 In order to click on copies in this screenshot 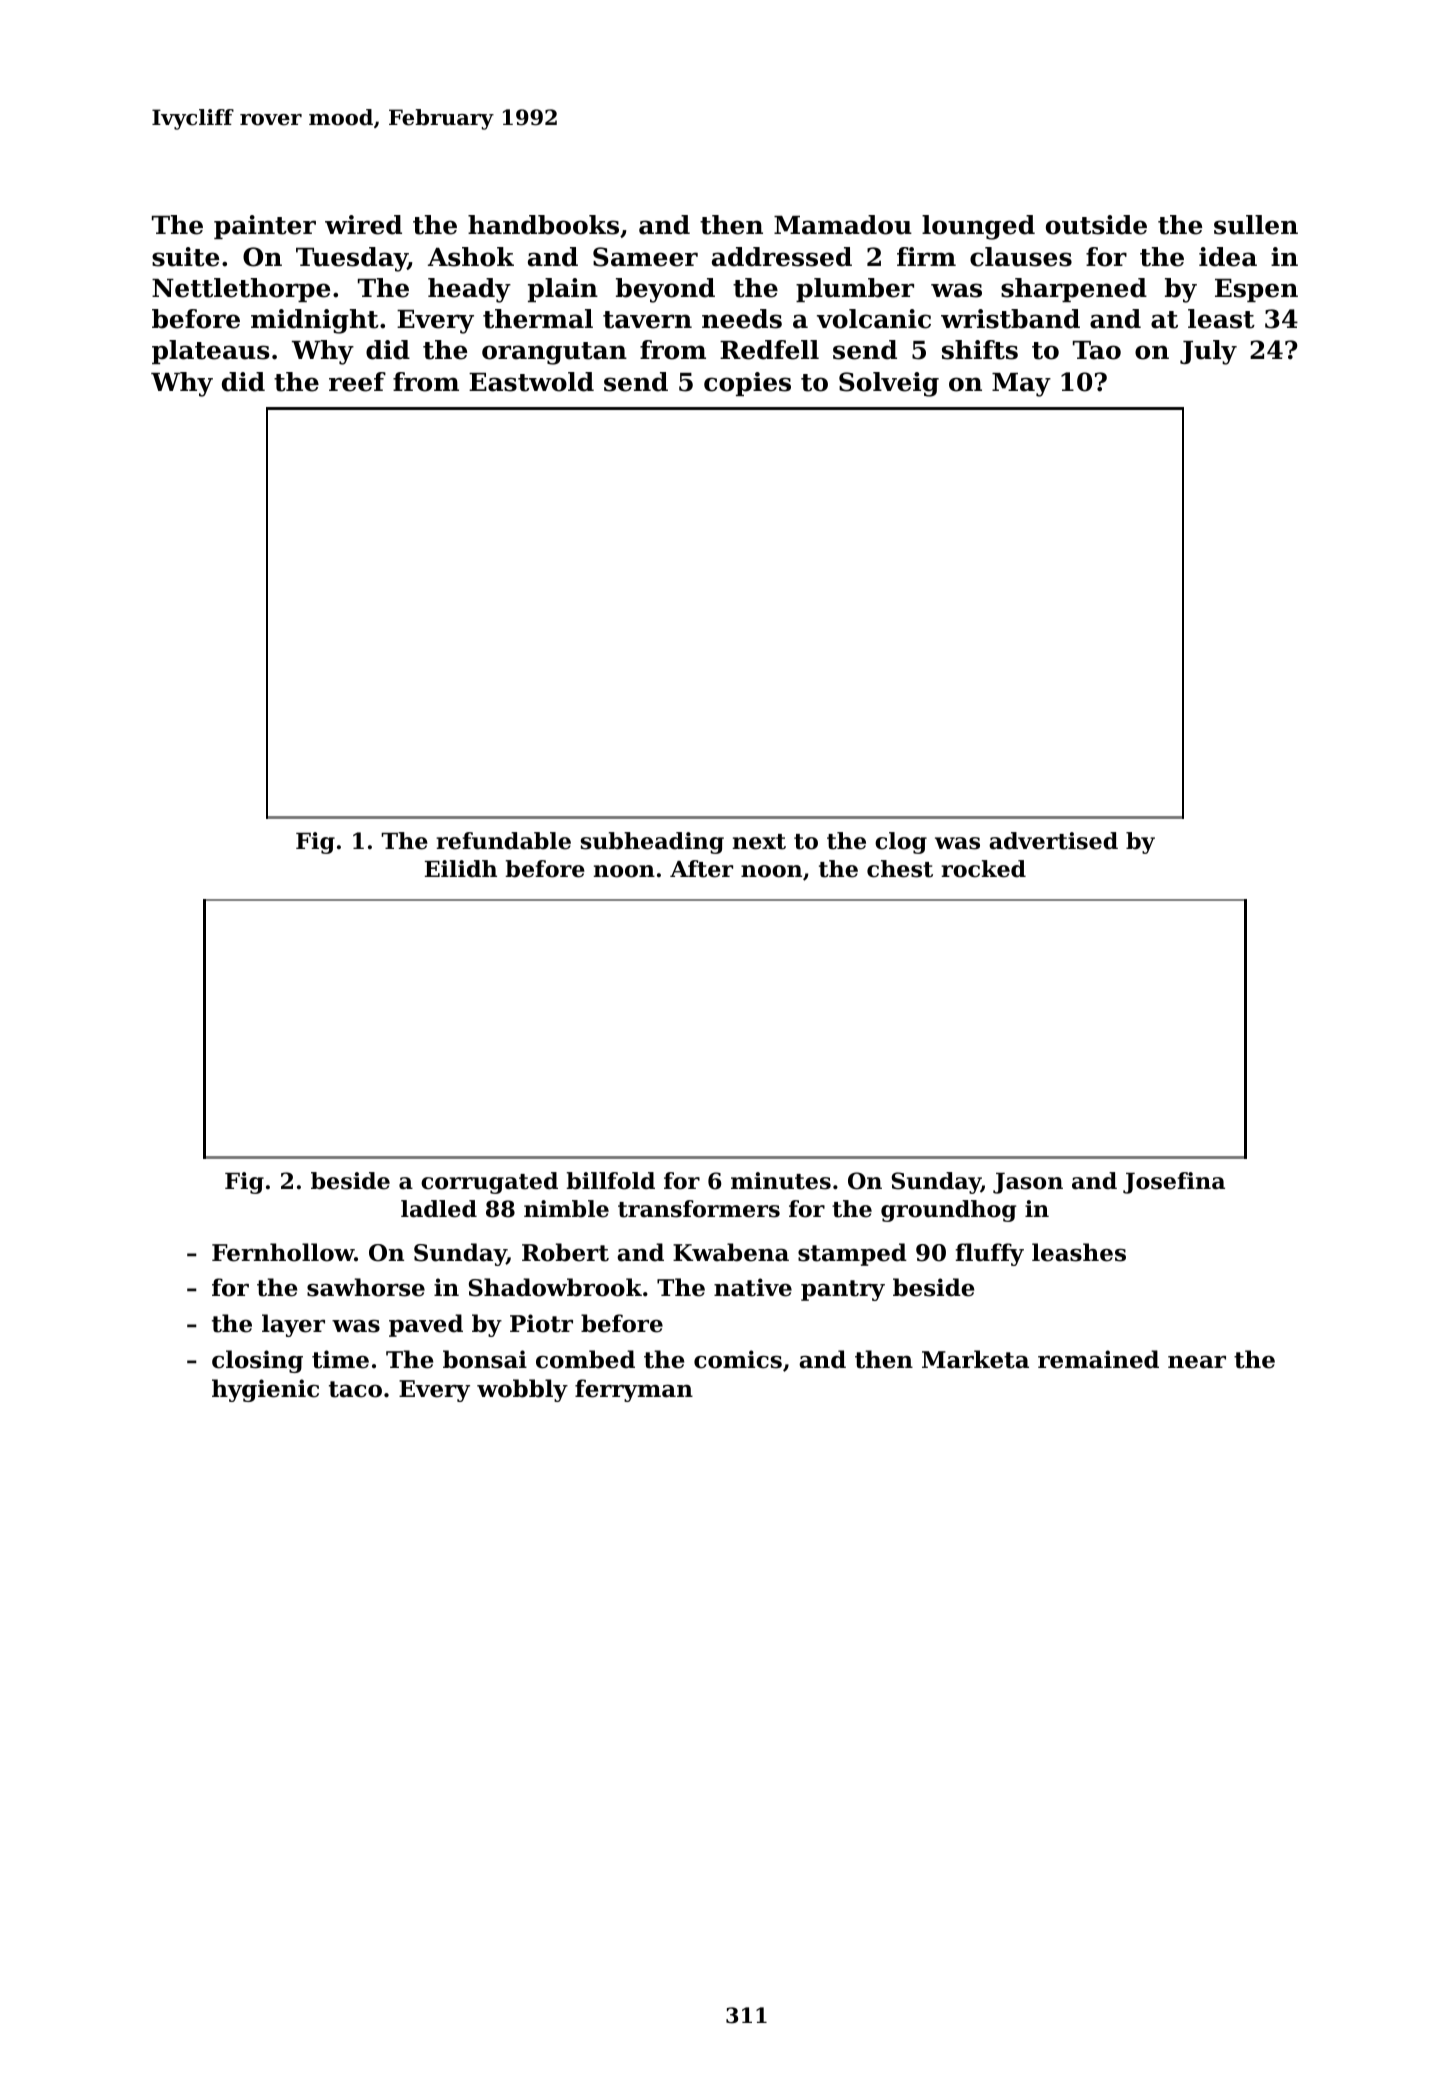, I will do `click(747, 384)`.
